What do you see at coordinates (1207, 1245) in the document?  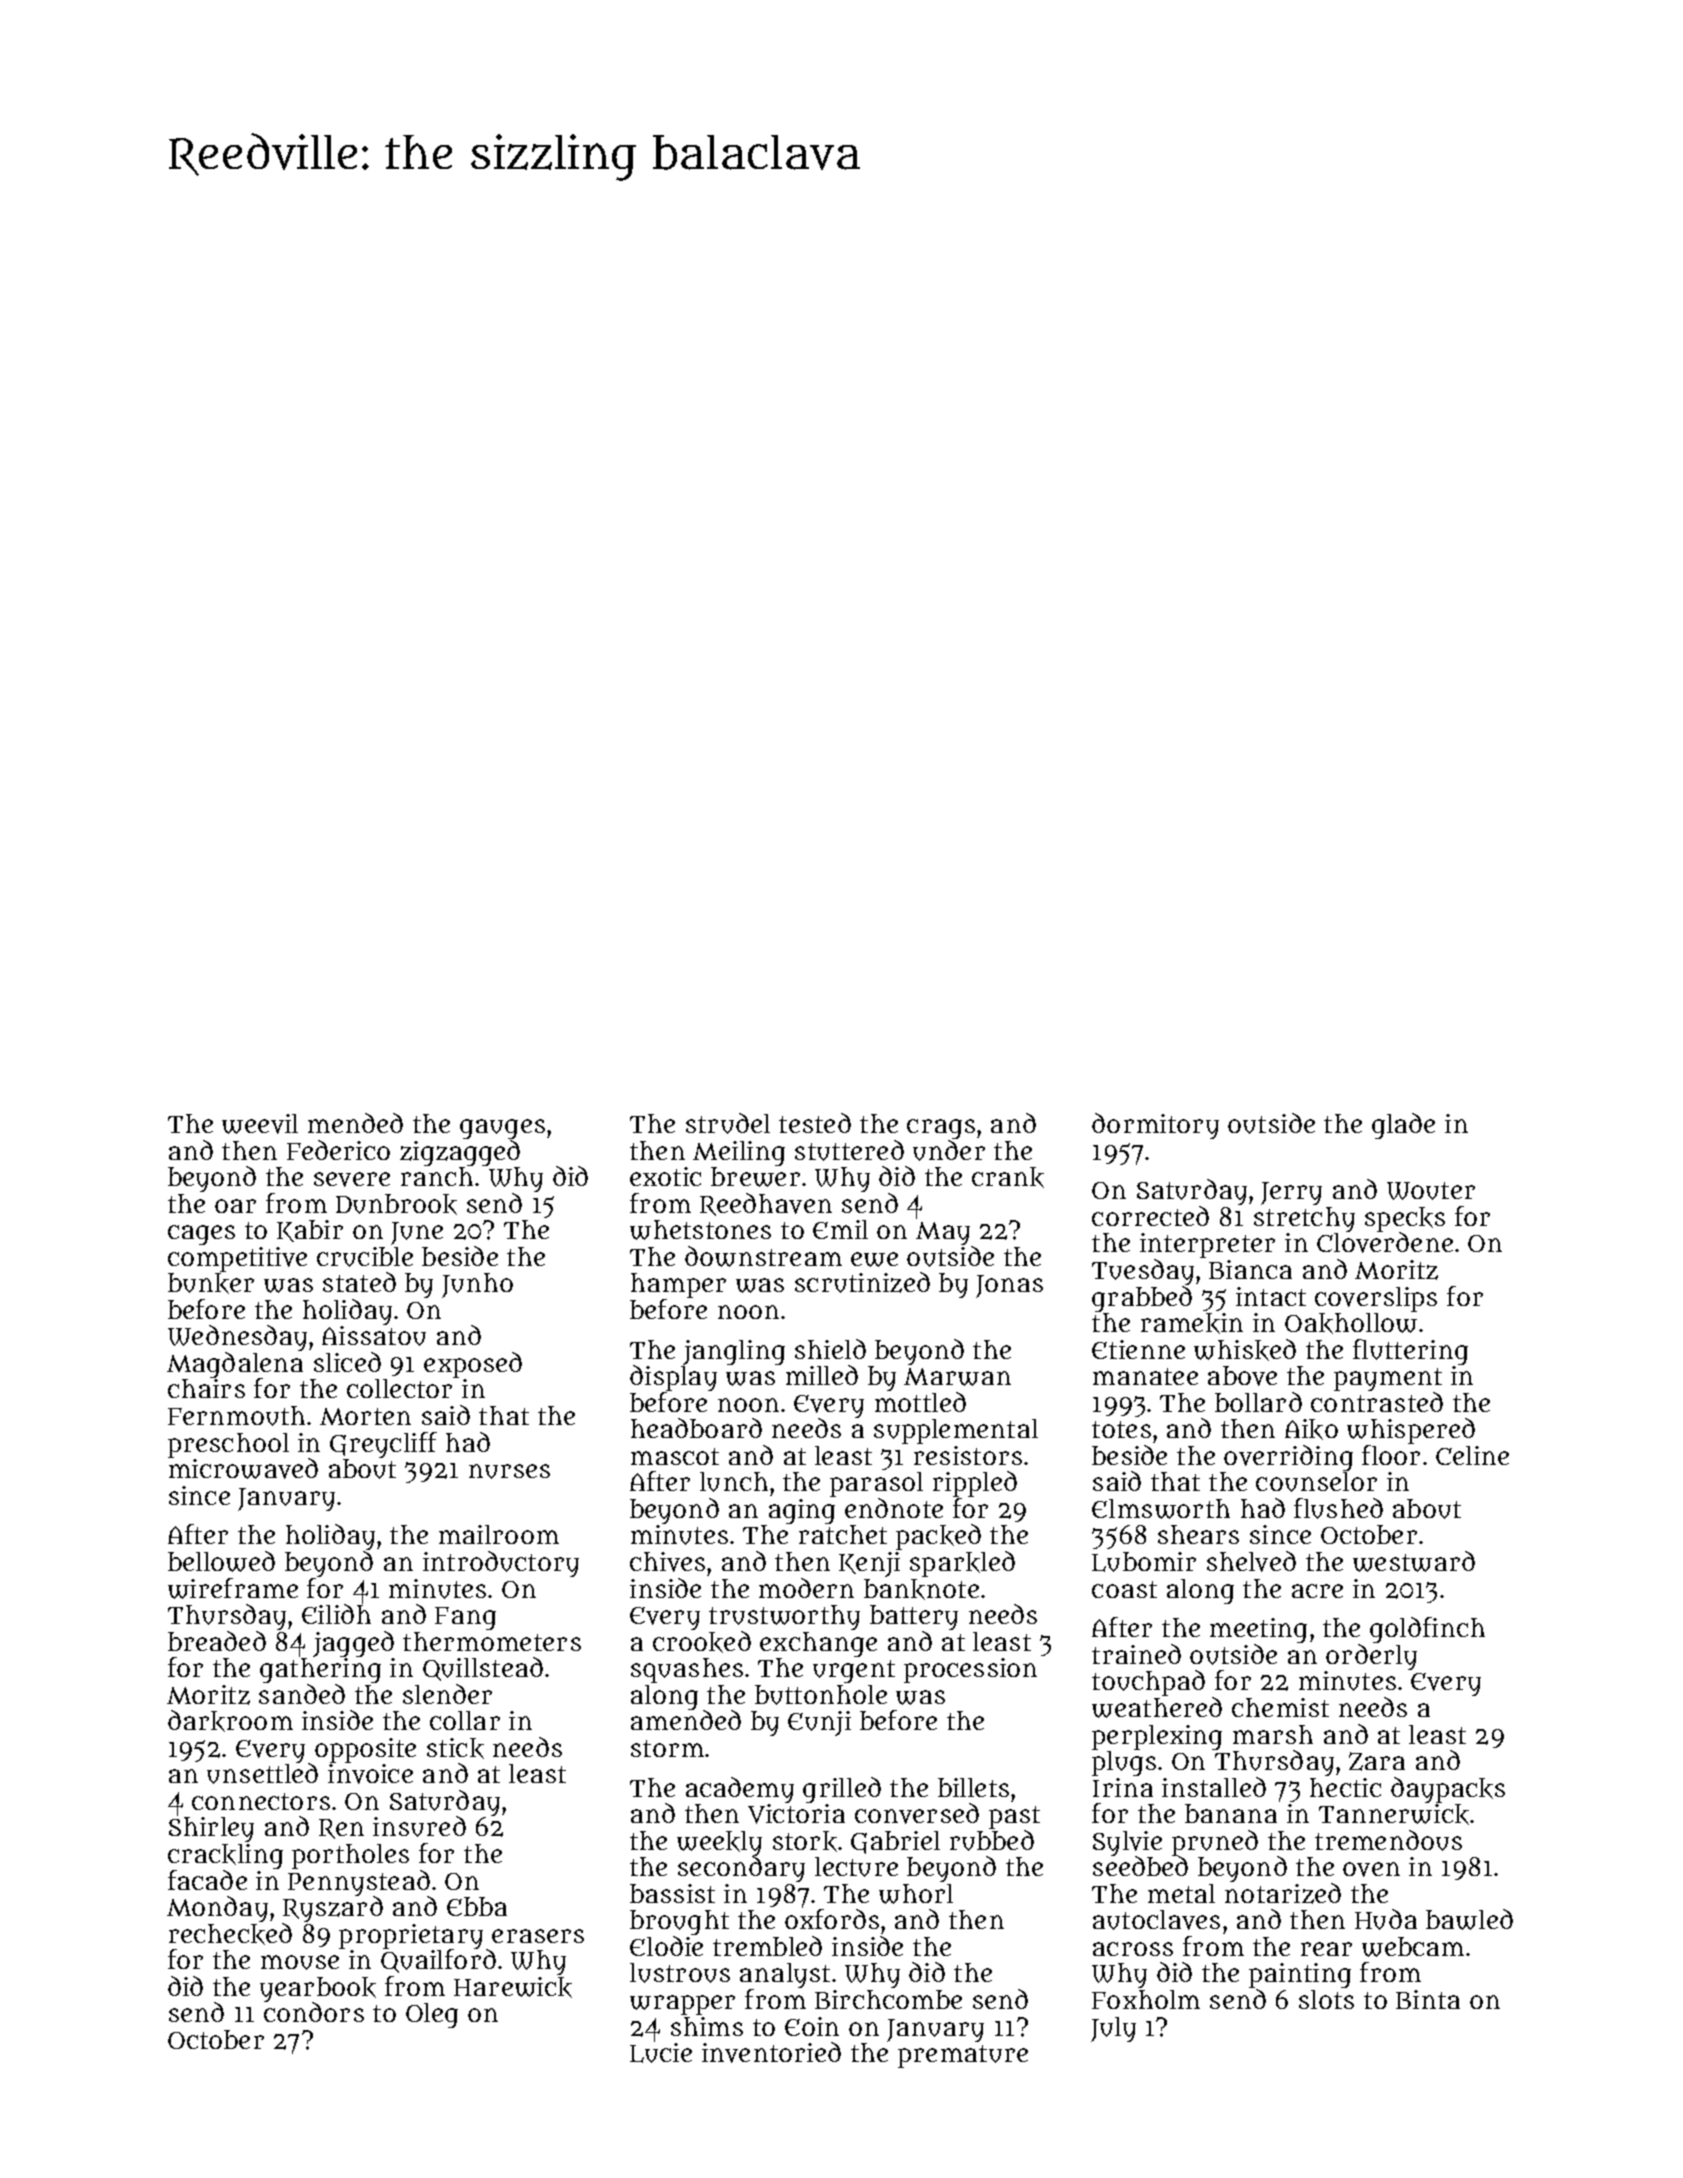 I see `interpreter` at bounding box center [1207, 1245].
